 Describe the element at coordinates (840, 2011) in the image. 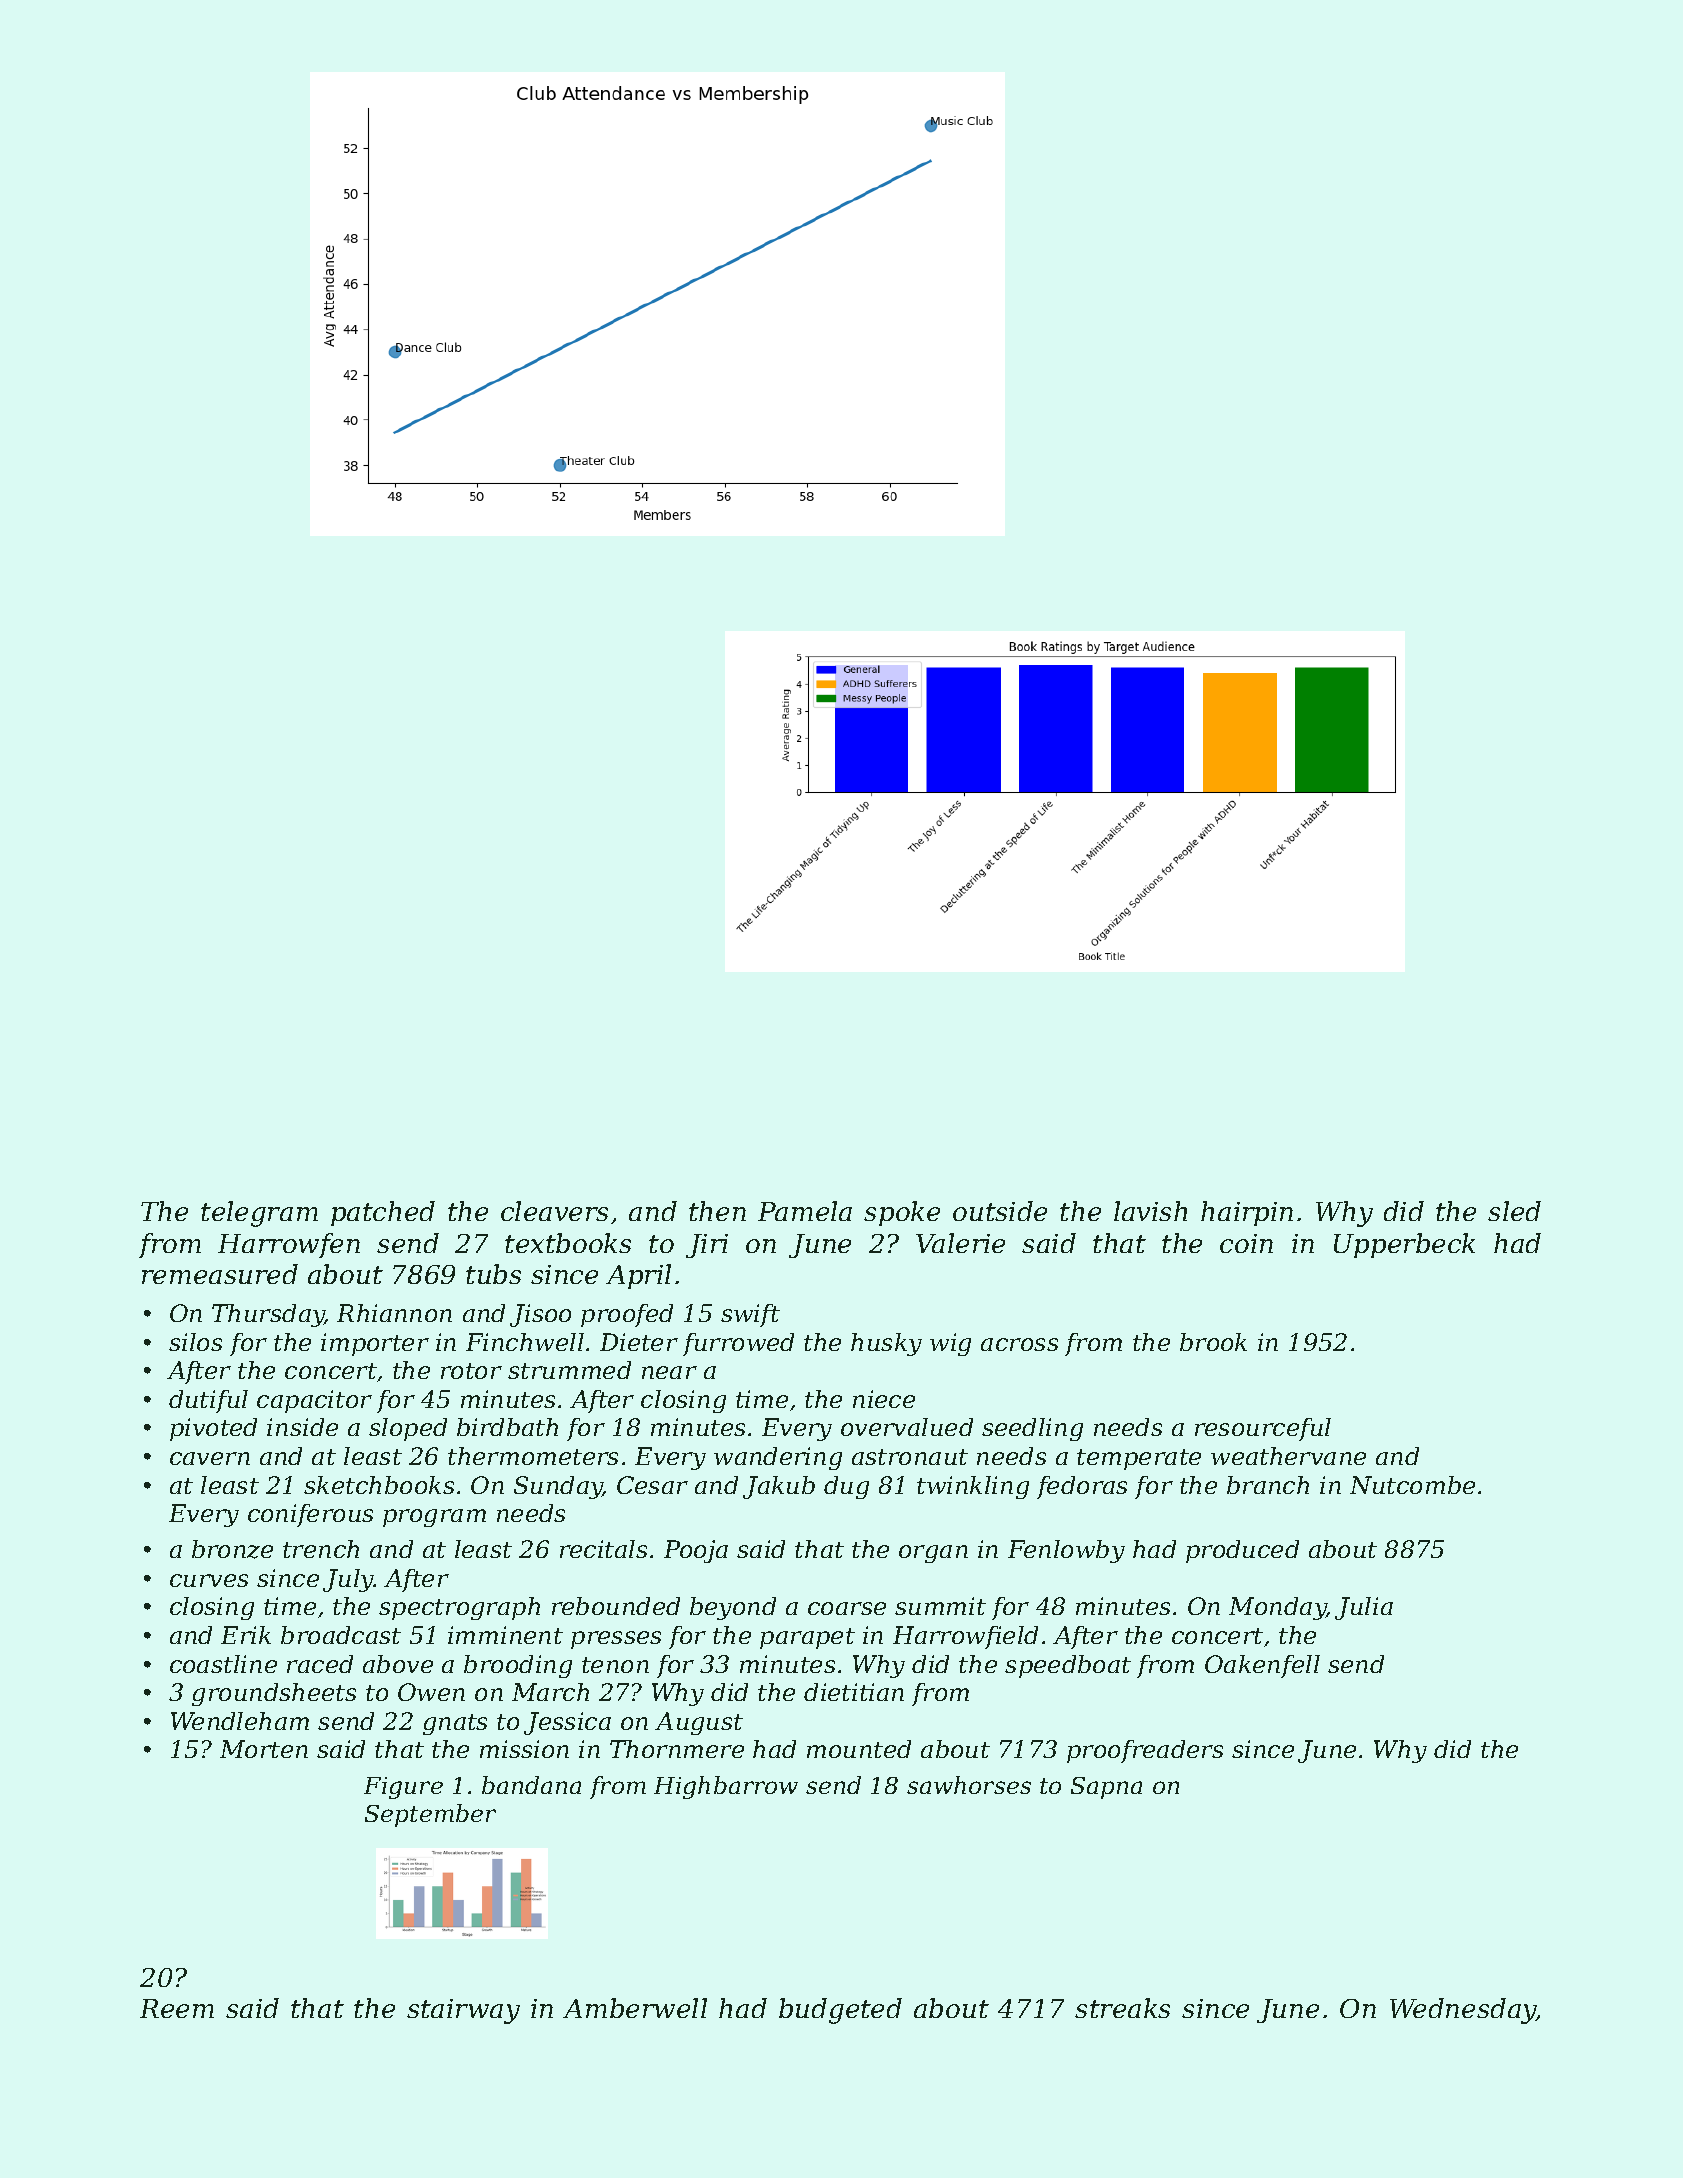

I see `budgeted` at that location.
